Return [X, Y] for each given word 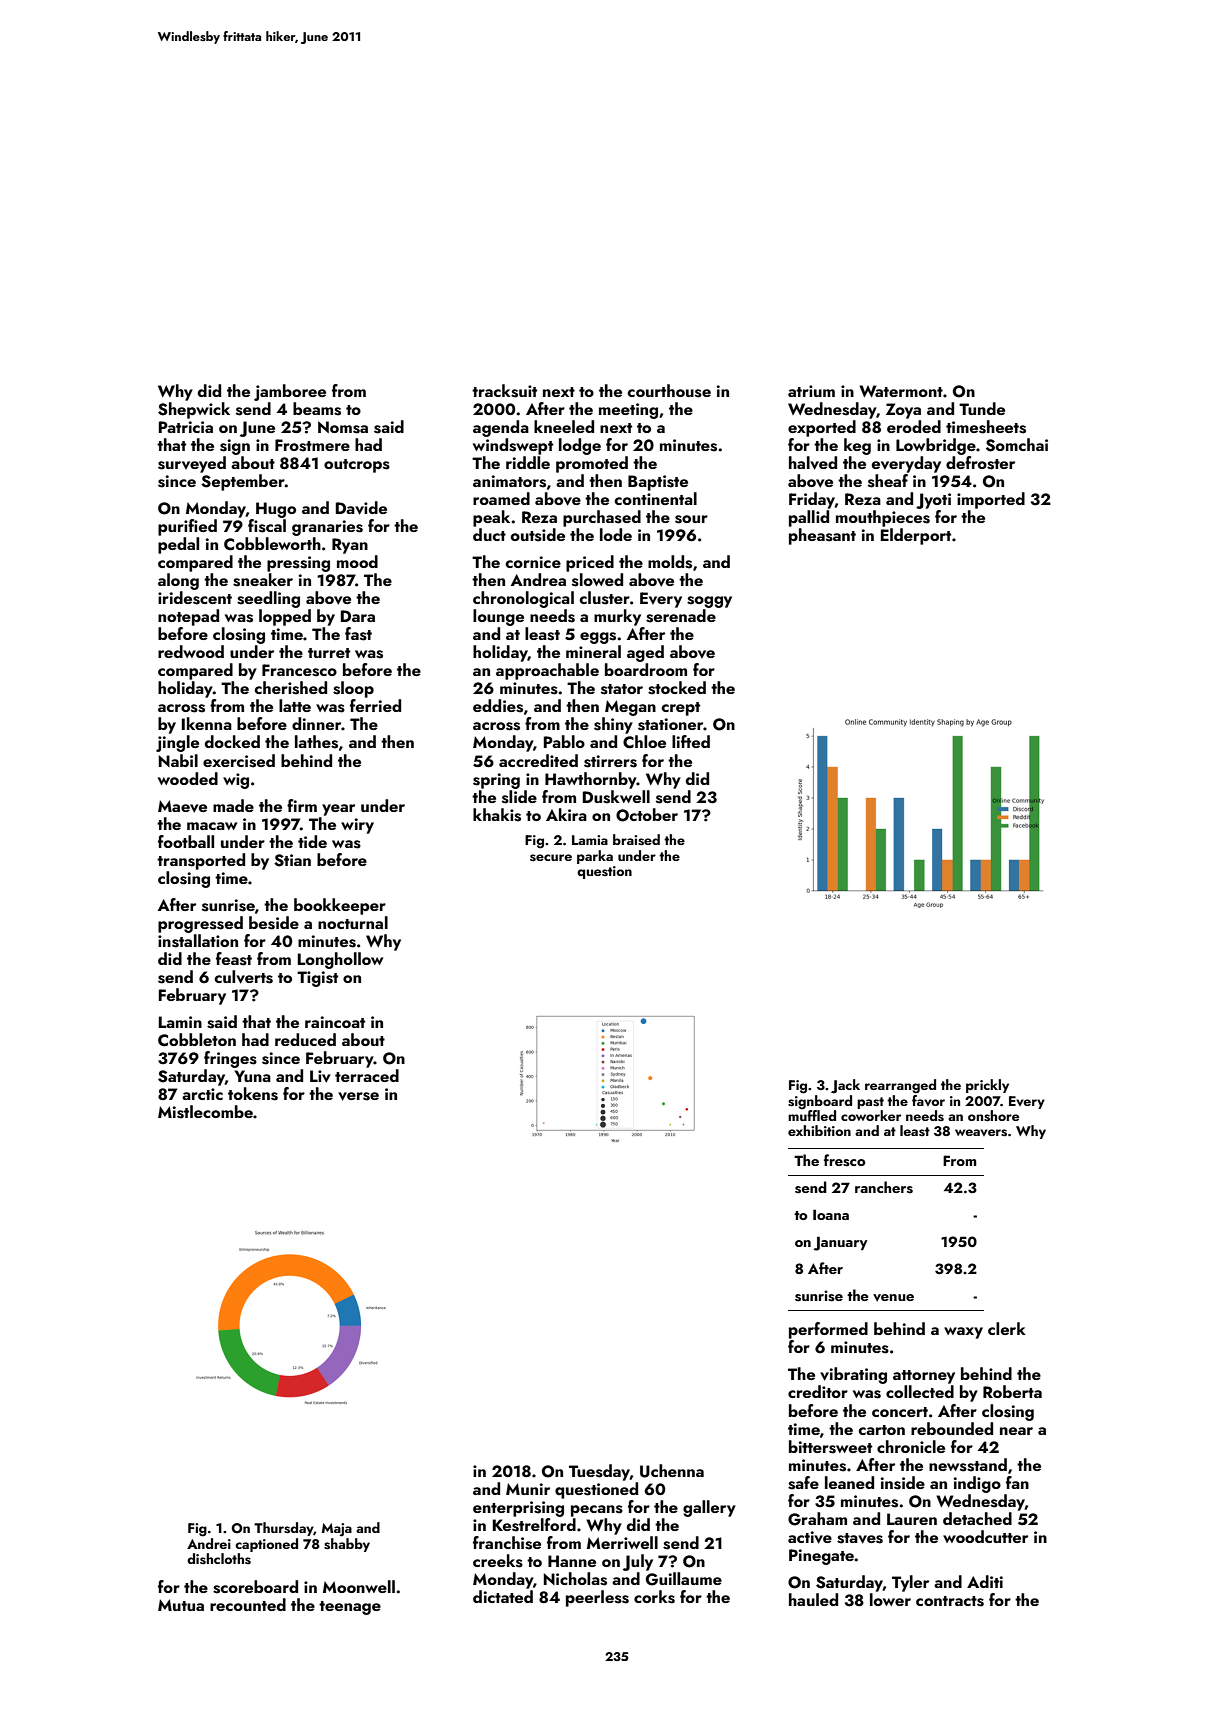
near [1016, 1431]
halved [813, 463]
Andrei [209, 1543]
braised [636, 840]
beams [317, 409]
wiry [357, 826]
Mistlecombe [205, 1112]
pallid [809, 518]
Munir [528, 1489]
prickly [987, 1086]
